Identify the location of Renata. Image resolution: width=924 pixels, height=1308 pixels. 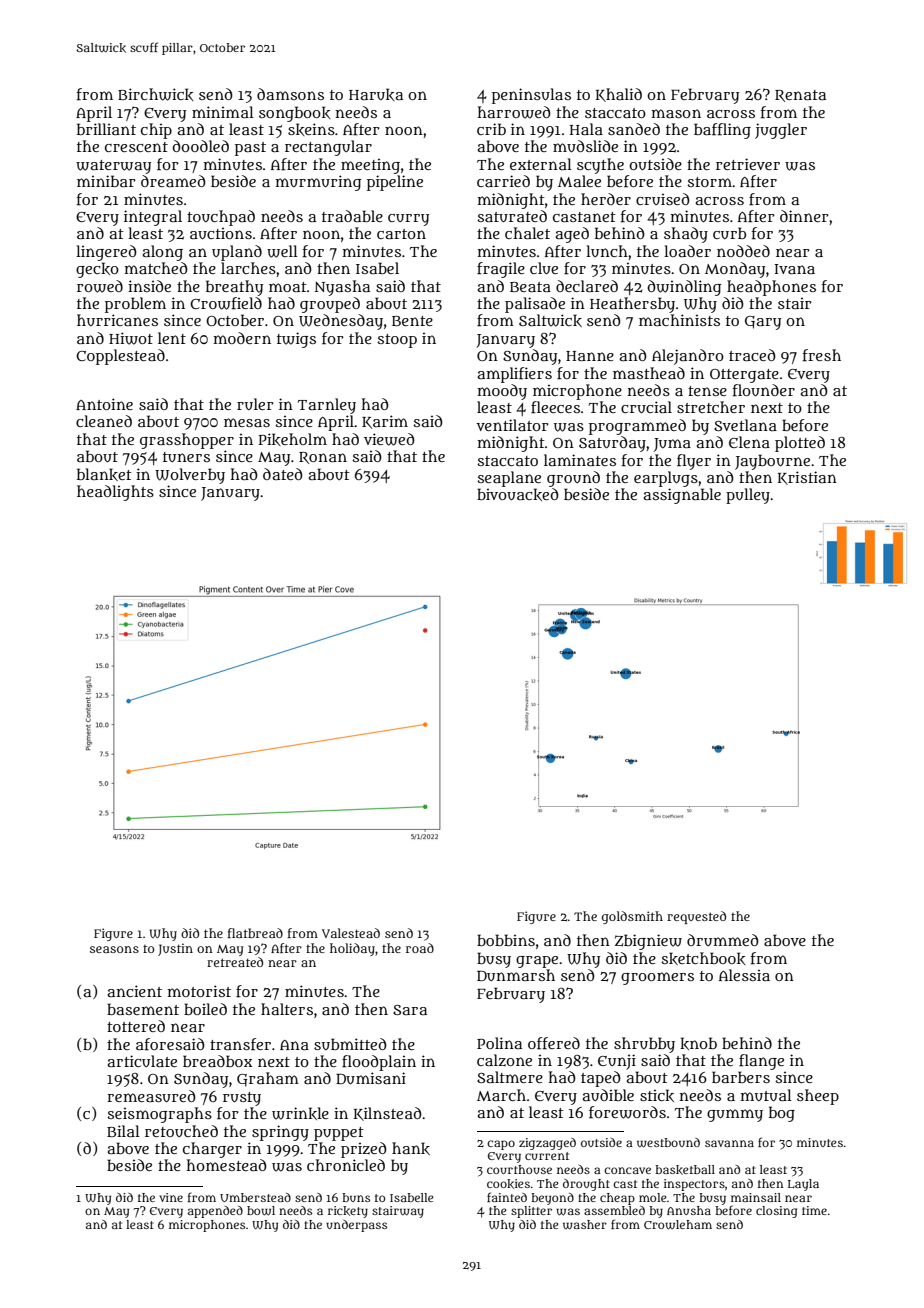
(800, 96).
